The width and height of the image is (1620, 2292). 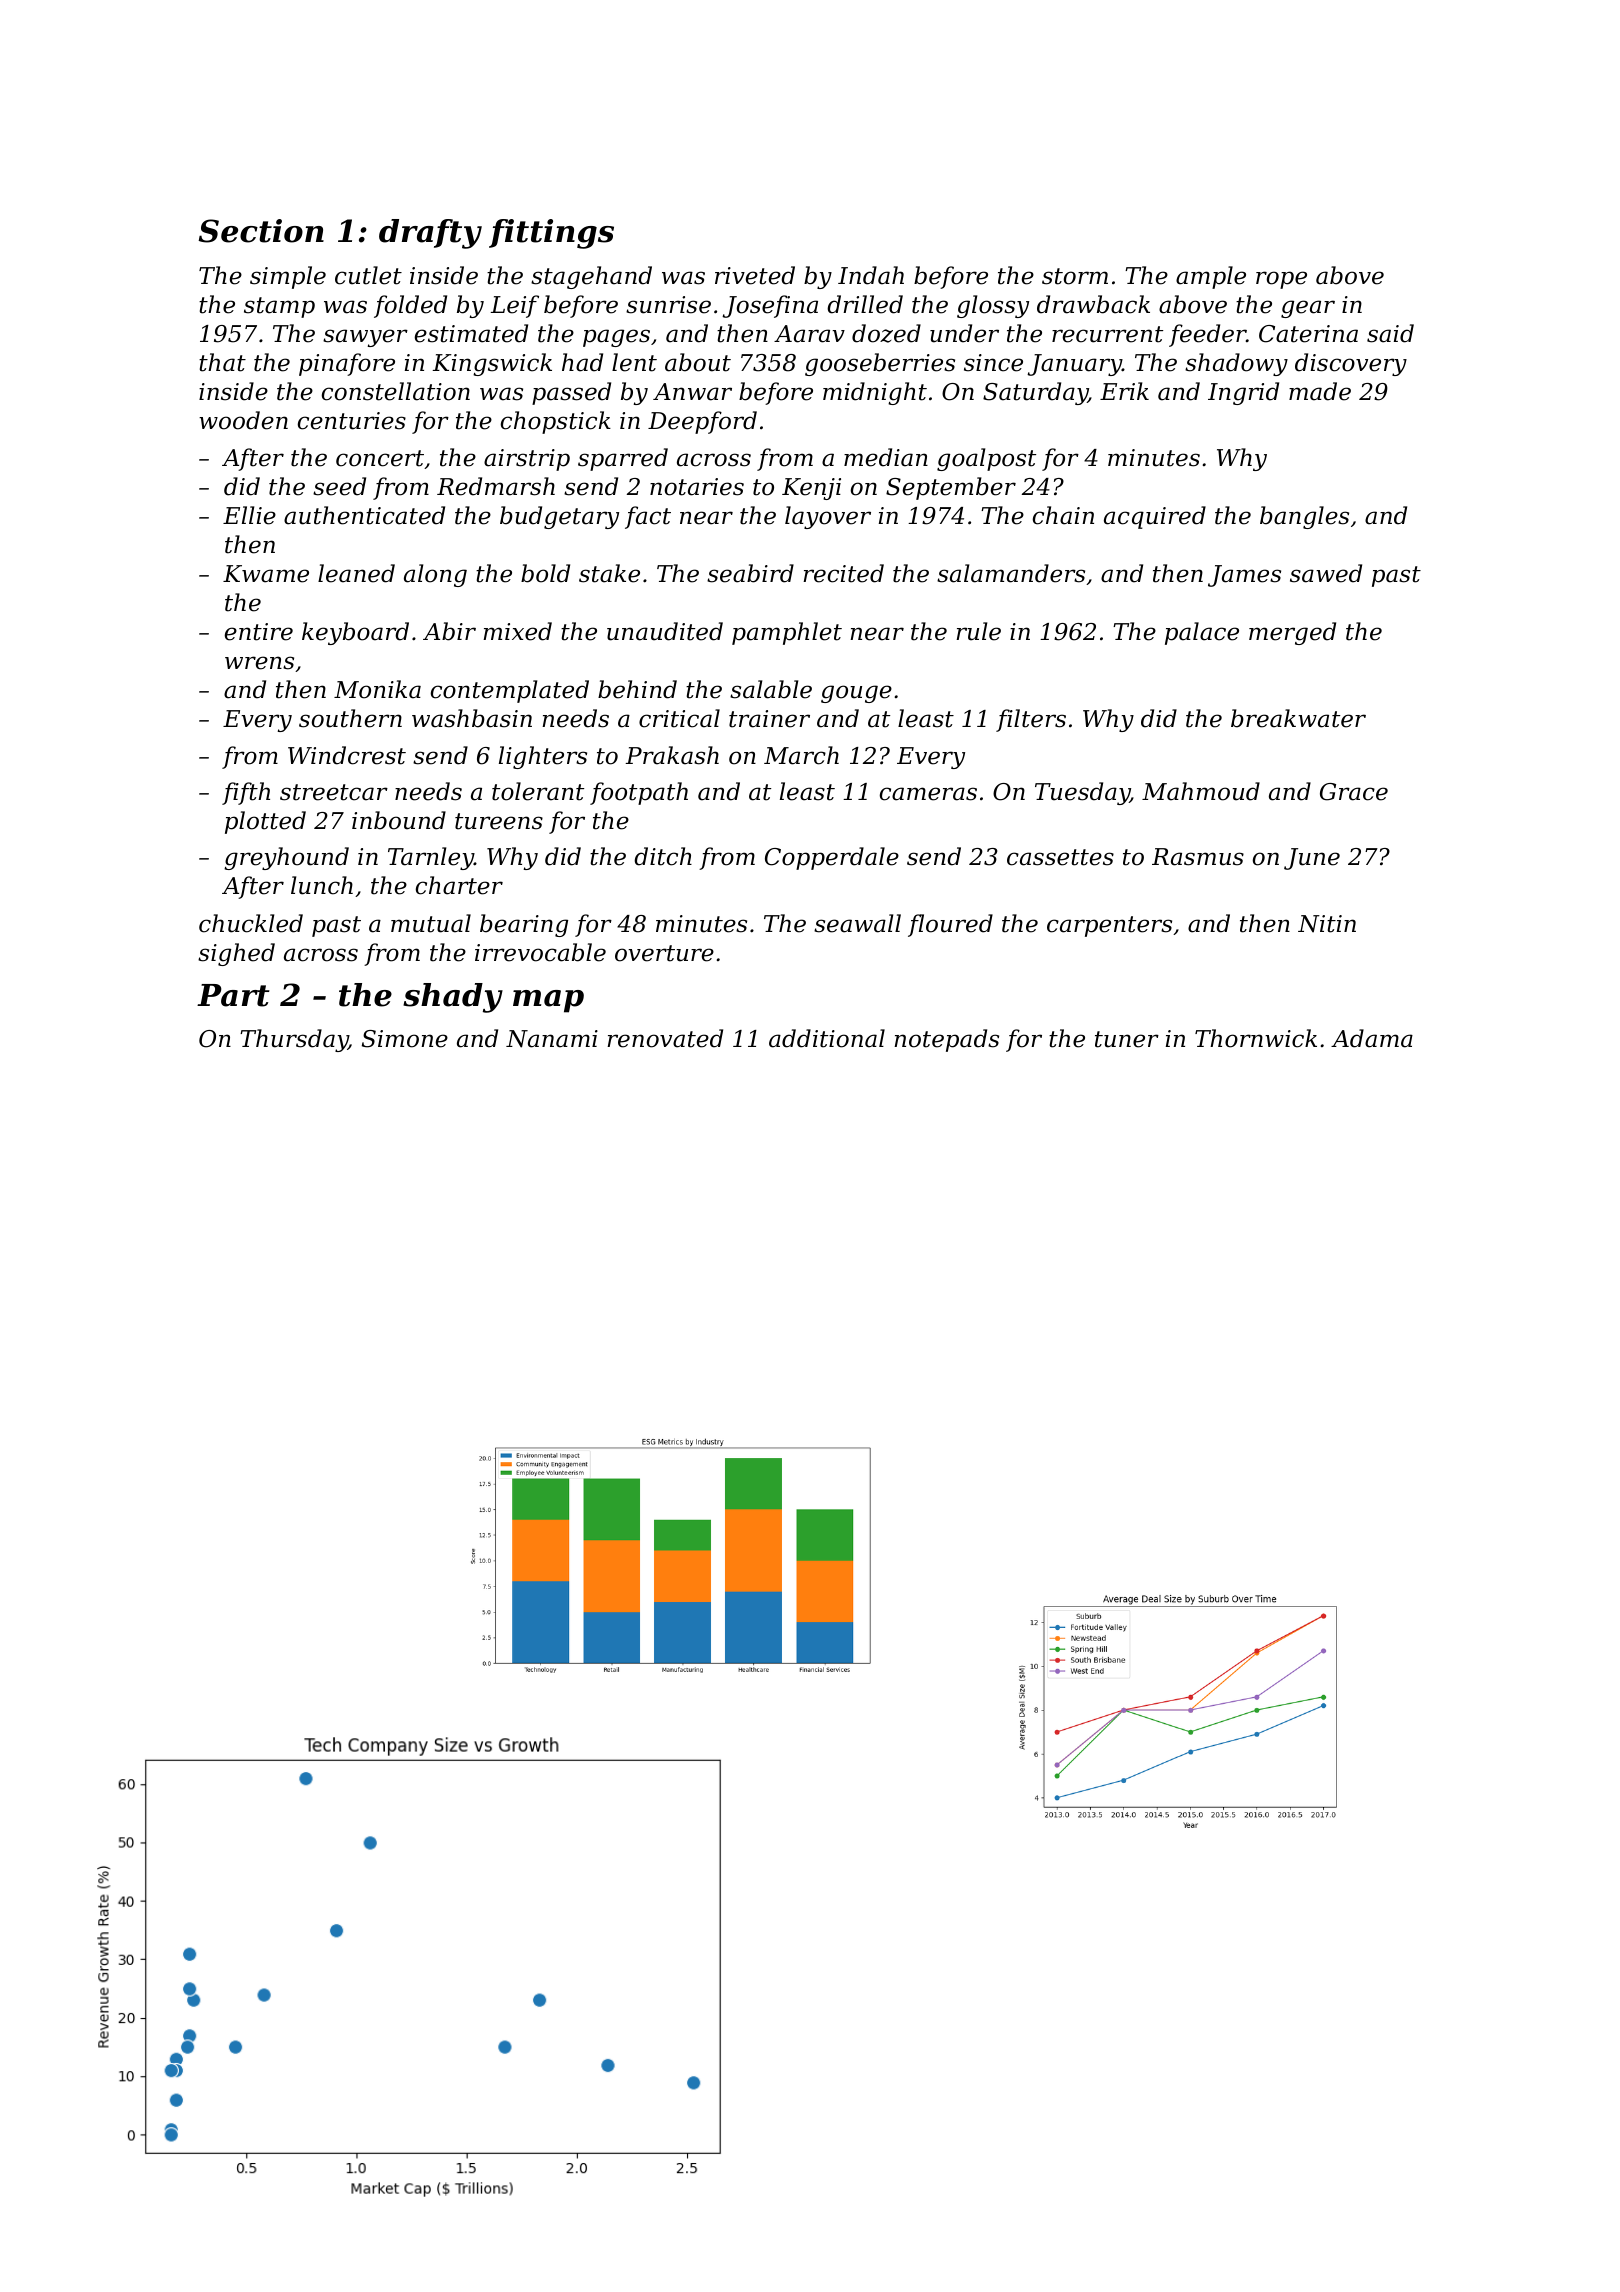 I want to click on Simone, so click(x=405, y=1039).
